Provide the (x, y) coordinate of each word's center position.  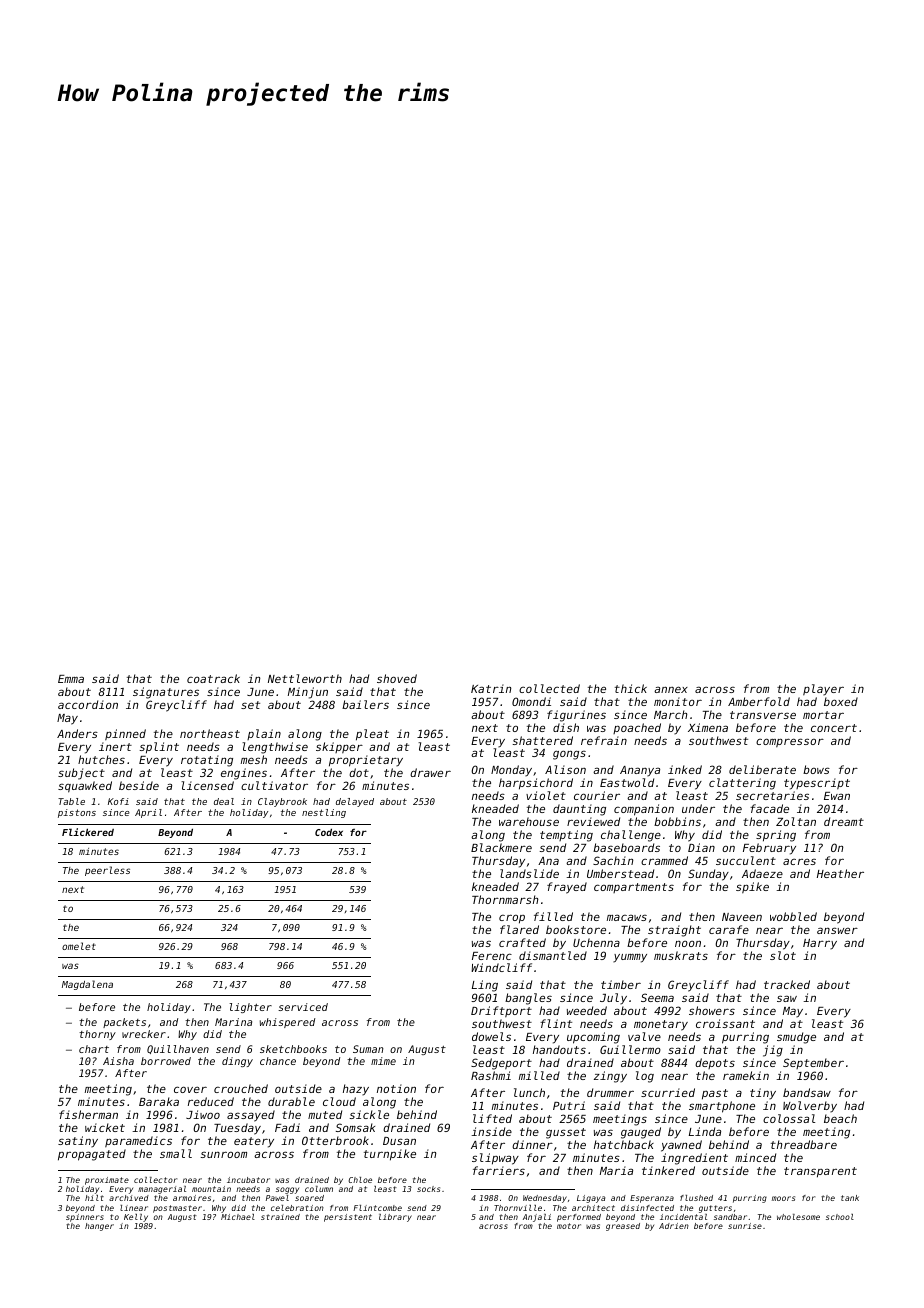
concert (834, 728)
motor (569, 1226)
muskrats (681, 955)
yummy (630, 958)
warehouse (529, 821)
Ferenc (492, 956)
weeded (587, 1010)
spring (776, 836)
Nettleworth (305, 678)
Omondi (531, 701)
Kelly (136, 1218)
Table (71, 801)
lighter (250, 1008)
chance (278, 1061)
